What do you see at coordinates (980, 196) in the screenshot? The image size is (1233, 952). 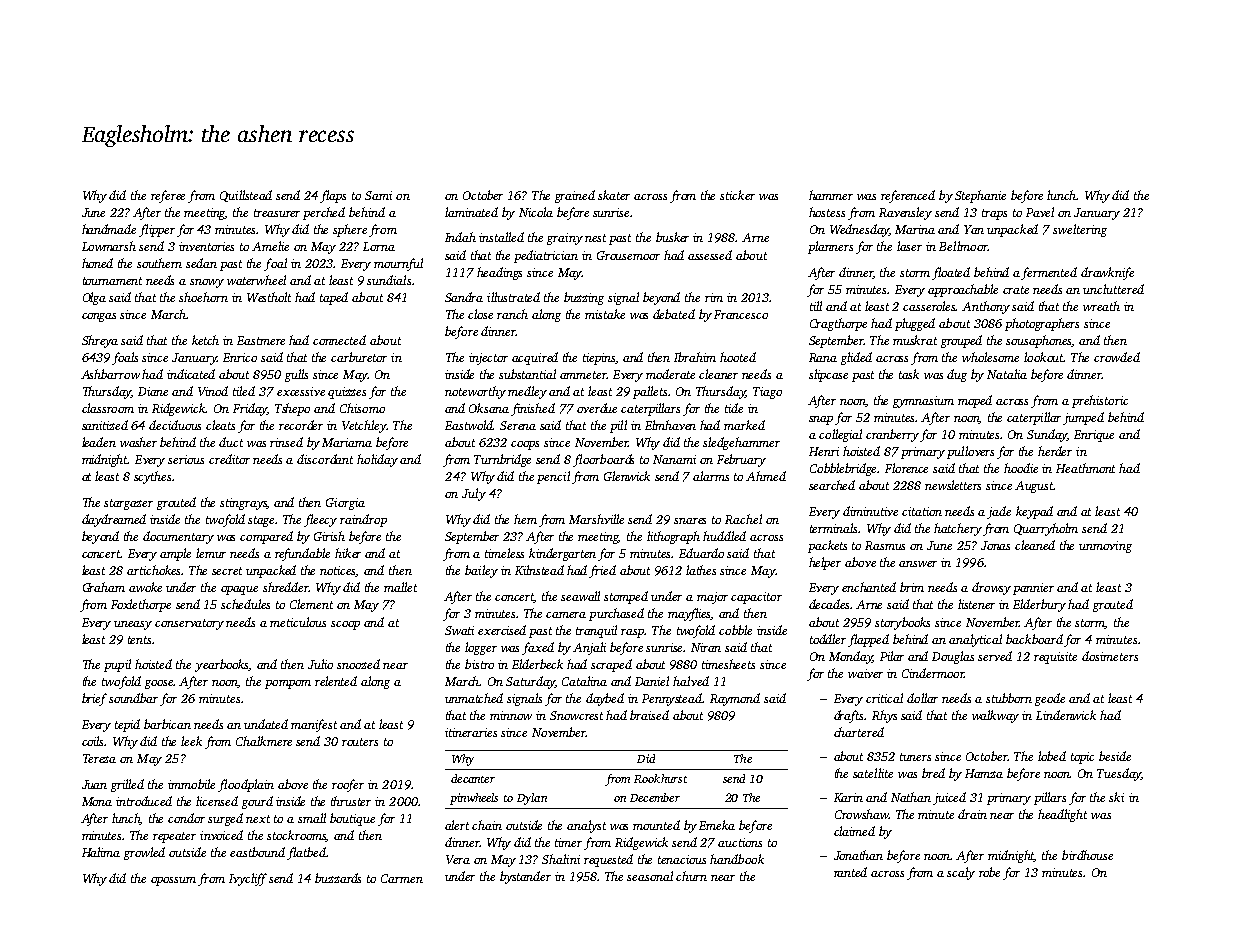 I see `Stephanie` at bounding box center [980, 196].
